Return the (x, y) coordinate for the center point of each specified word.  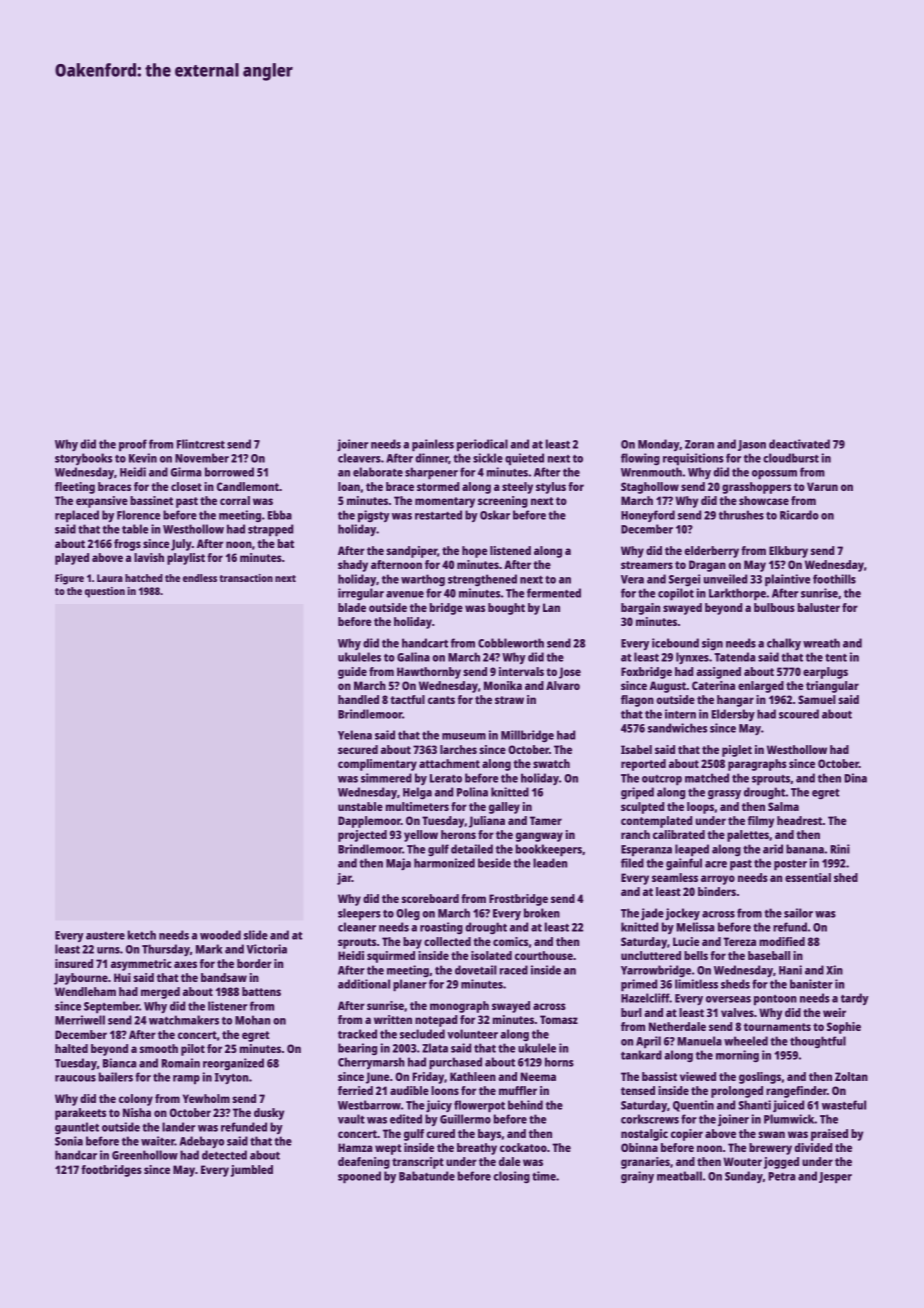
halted (71, 1048)
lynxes (692, 658)
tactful (407, 699)
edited (406, 1119)
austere (105, 936)
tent (836, 657)
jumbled (252, 1171)
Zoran (699, 444)
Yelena (355, 735)
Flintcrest (201, 444)
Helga (417, 793)
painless (433, 445)
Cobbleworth (511, 643)
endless (200, 578)
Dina (855, 778)
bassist (659, 1076)
